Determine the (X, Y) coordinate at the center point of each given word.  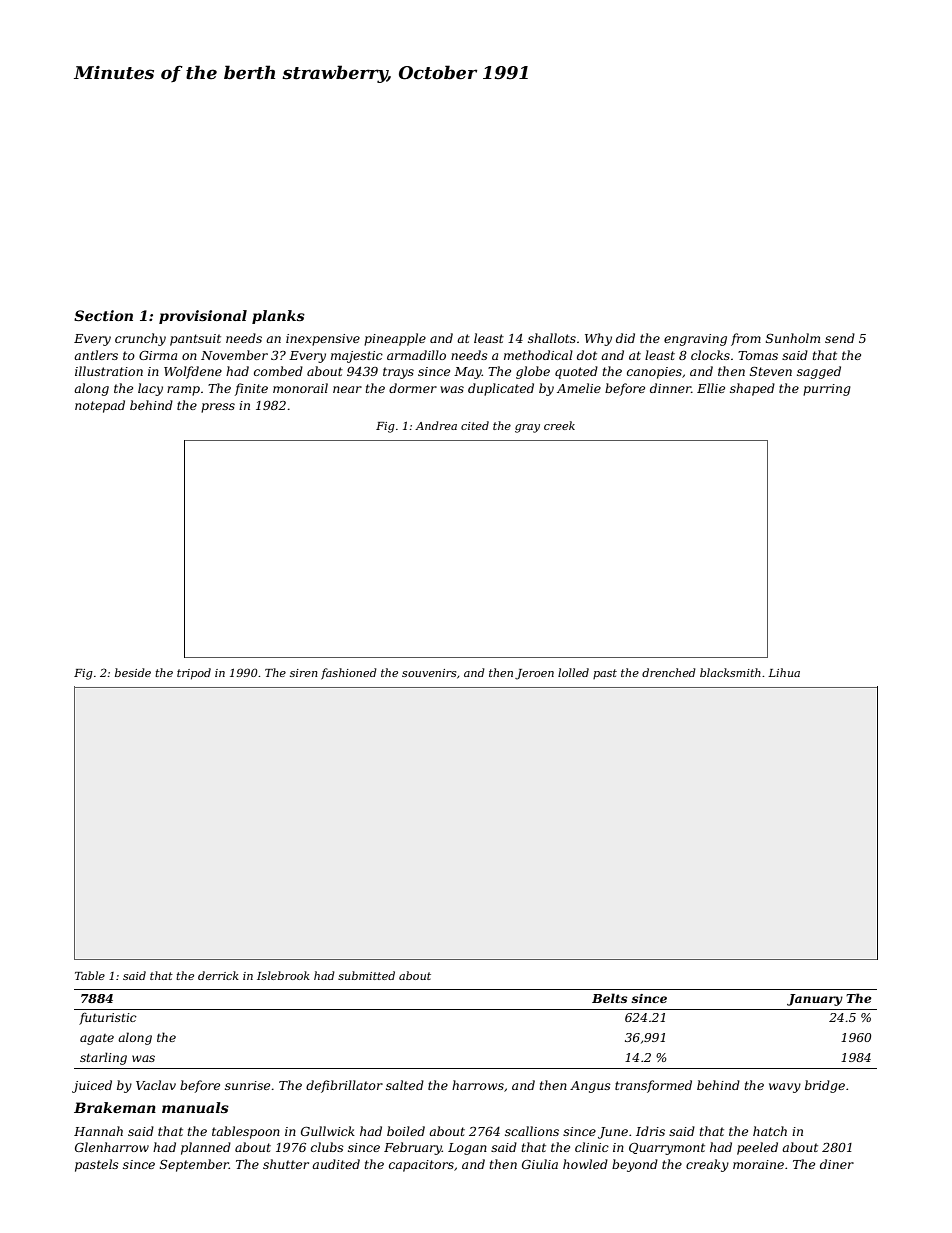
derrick (218, 975)
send (840, 338)
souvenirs (429, 673)
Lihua (784, 672)
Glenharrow (112, 1147)
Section (103, 315)
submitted (366, 975)
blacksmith (730, 672)
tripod (194, 674)
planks (278, 317)
